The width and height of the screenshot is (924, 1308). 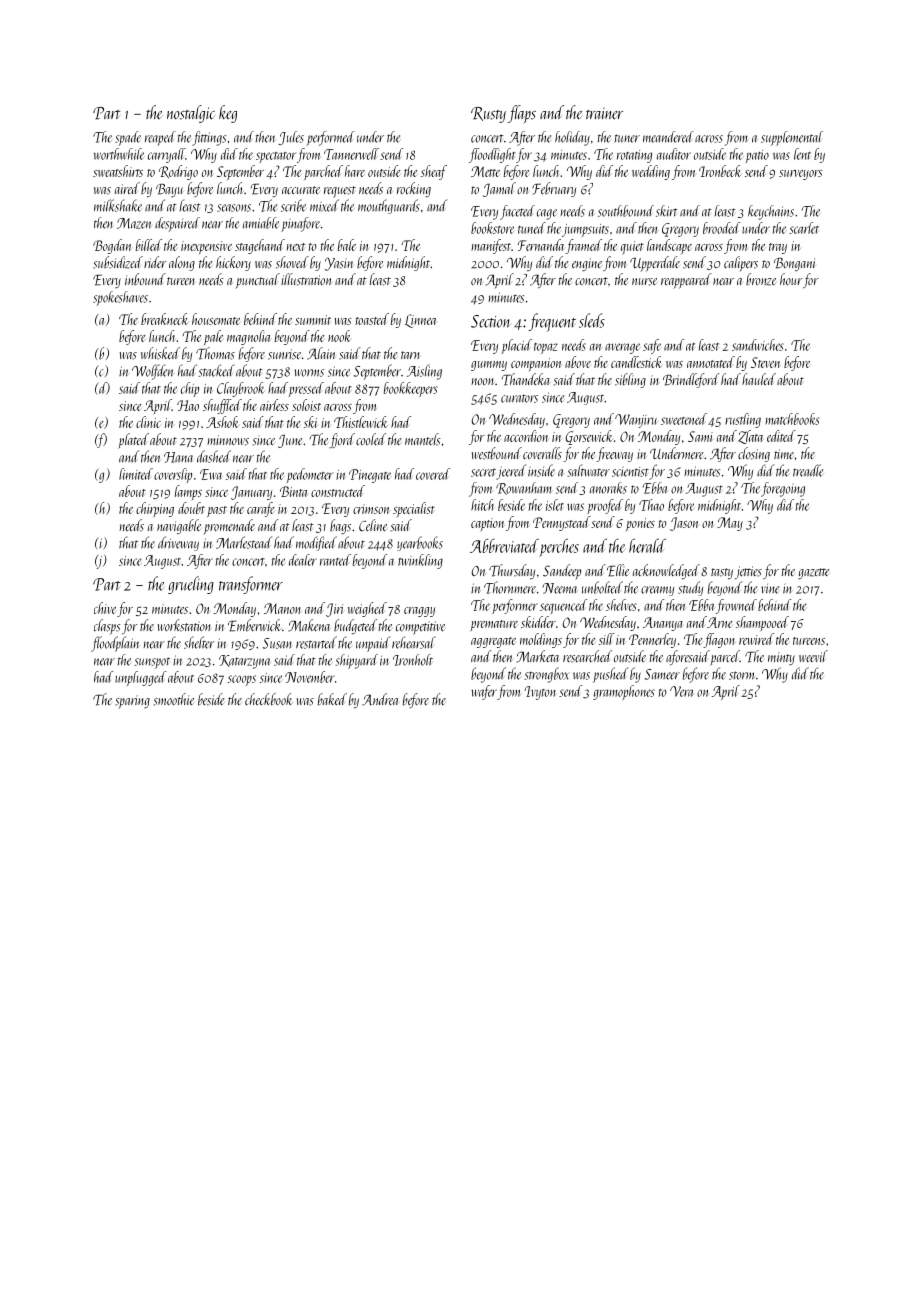 What do you see at coordinates (105, 608) in the screenshot?
I see `chive` at bounding box center [105, 608].
